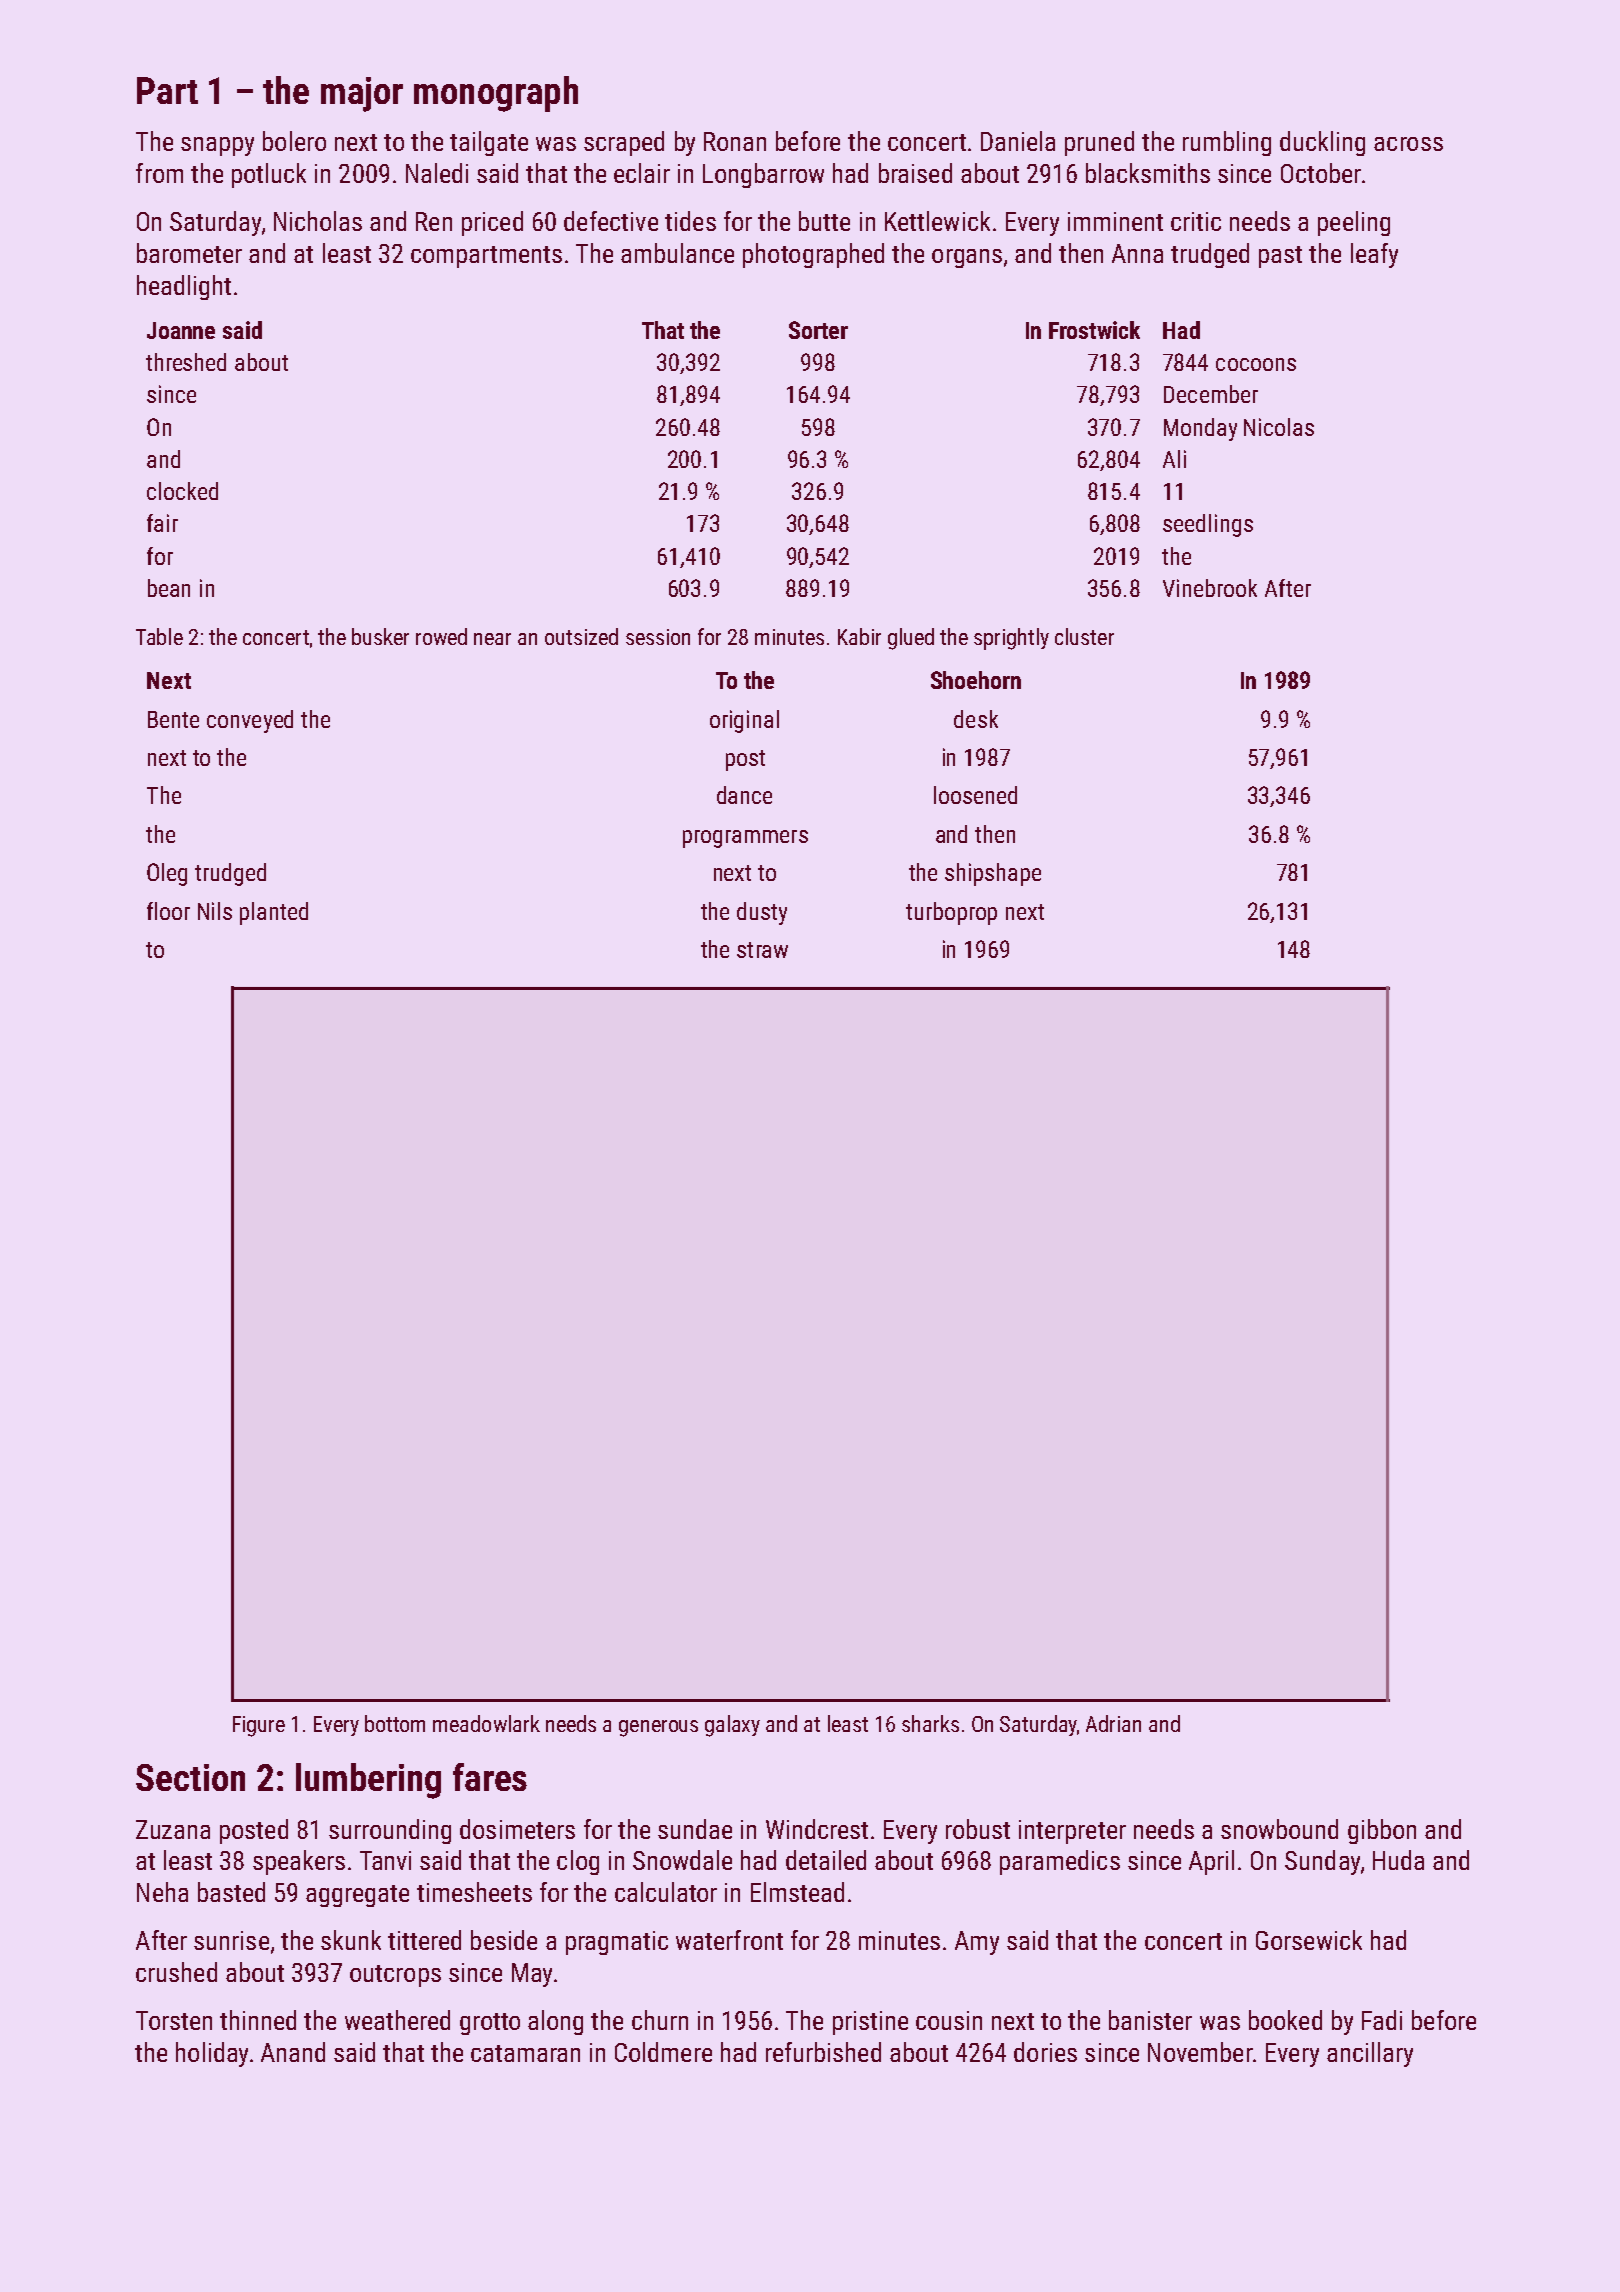  I want to click on Adrian, so click(1113, 1723).
